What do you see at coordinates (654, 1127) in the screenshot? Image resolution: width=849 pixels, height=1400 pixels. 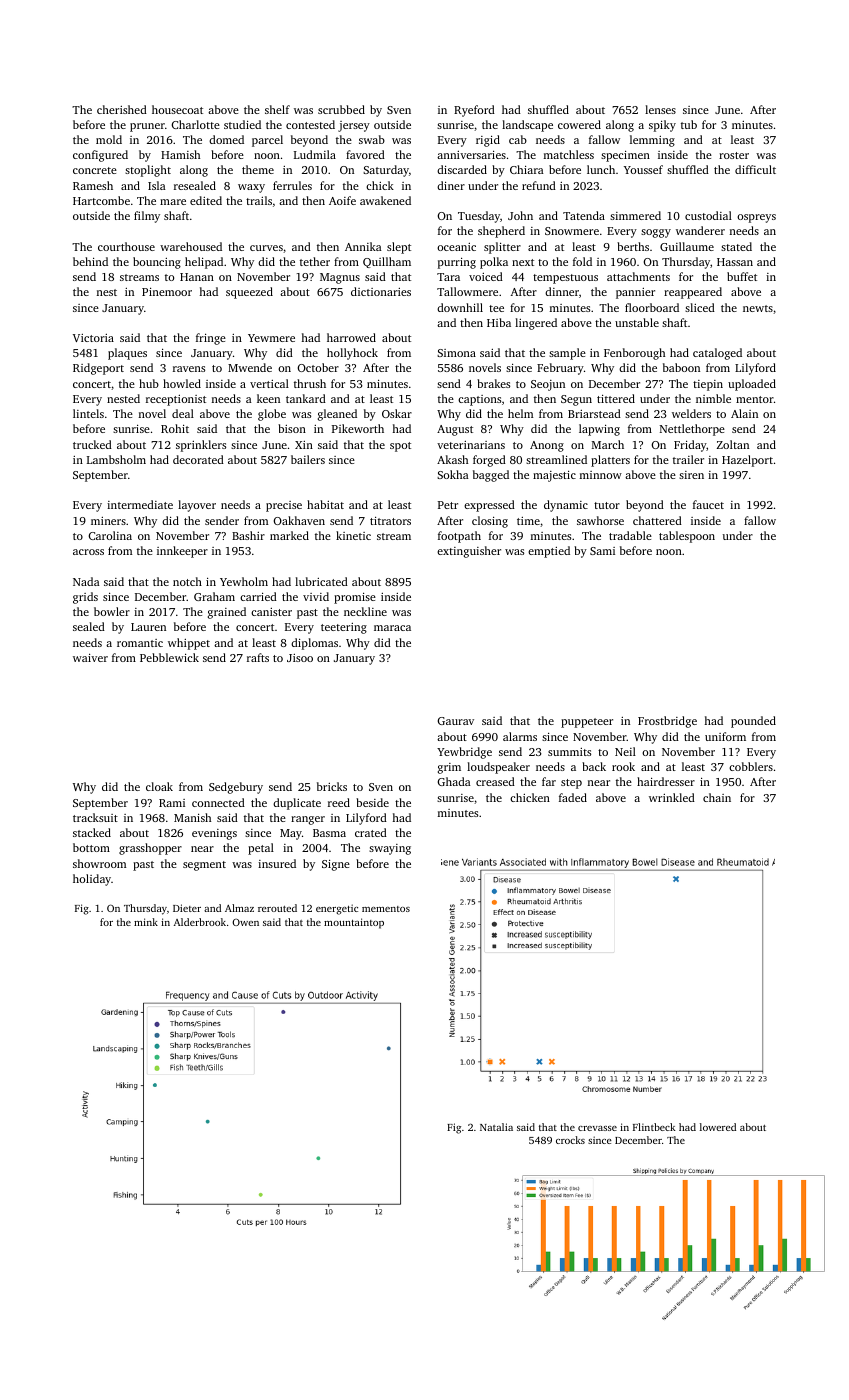 I see `Flintbeck` at bounding box center [654, 1127].
